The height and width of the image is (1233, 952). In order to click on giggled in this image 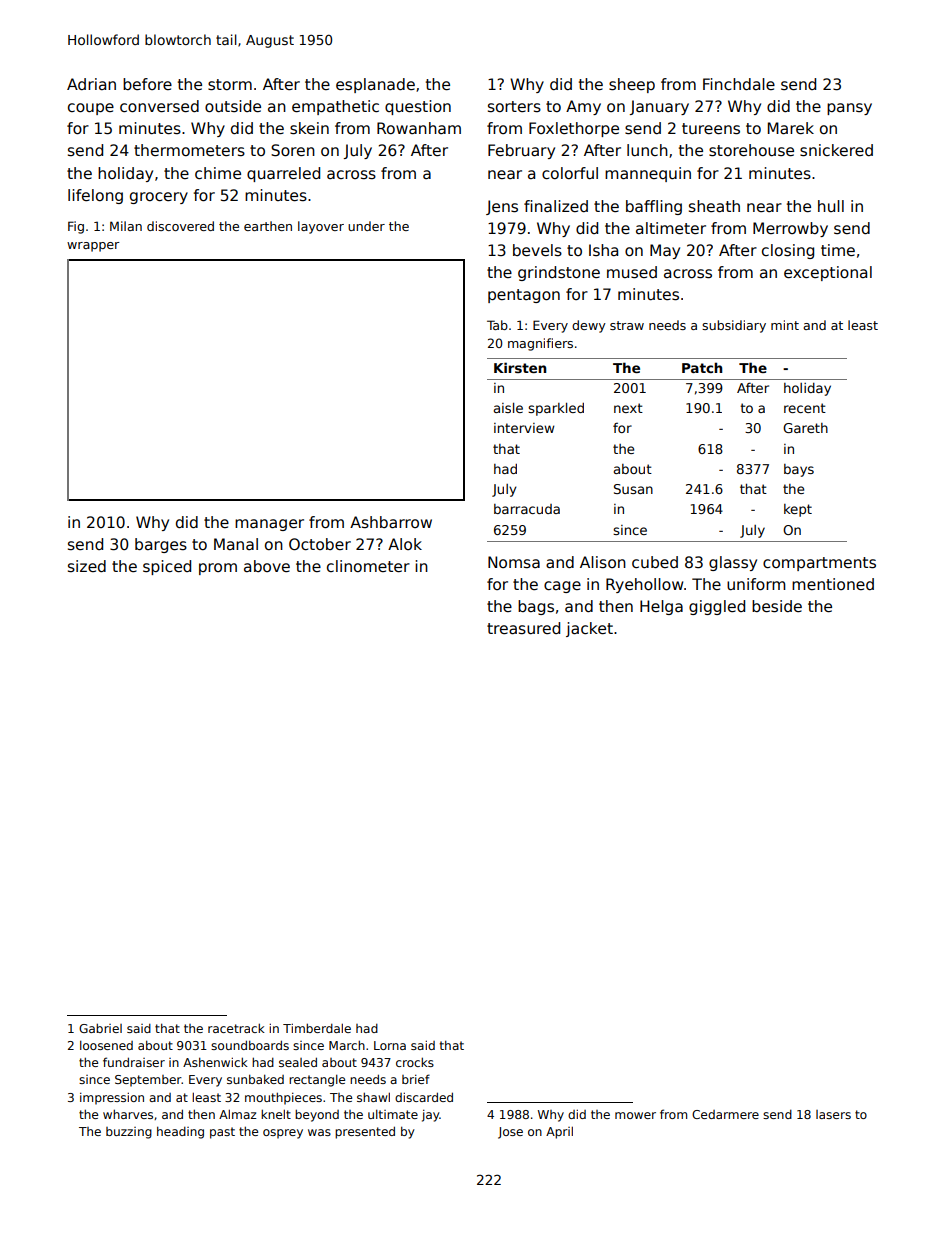, I will do `click(717, 607)`.
